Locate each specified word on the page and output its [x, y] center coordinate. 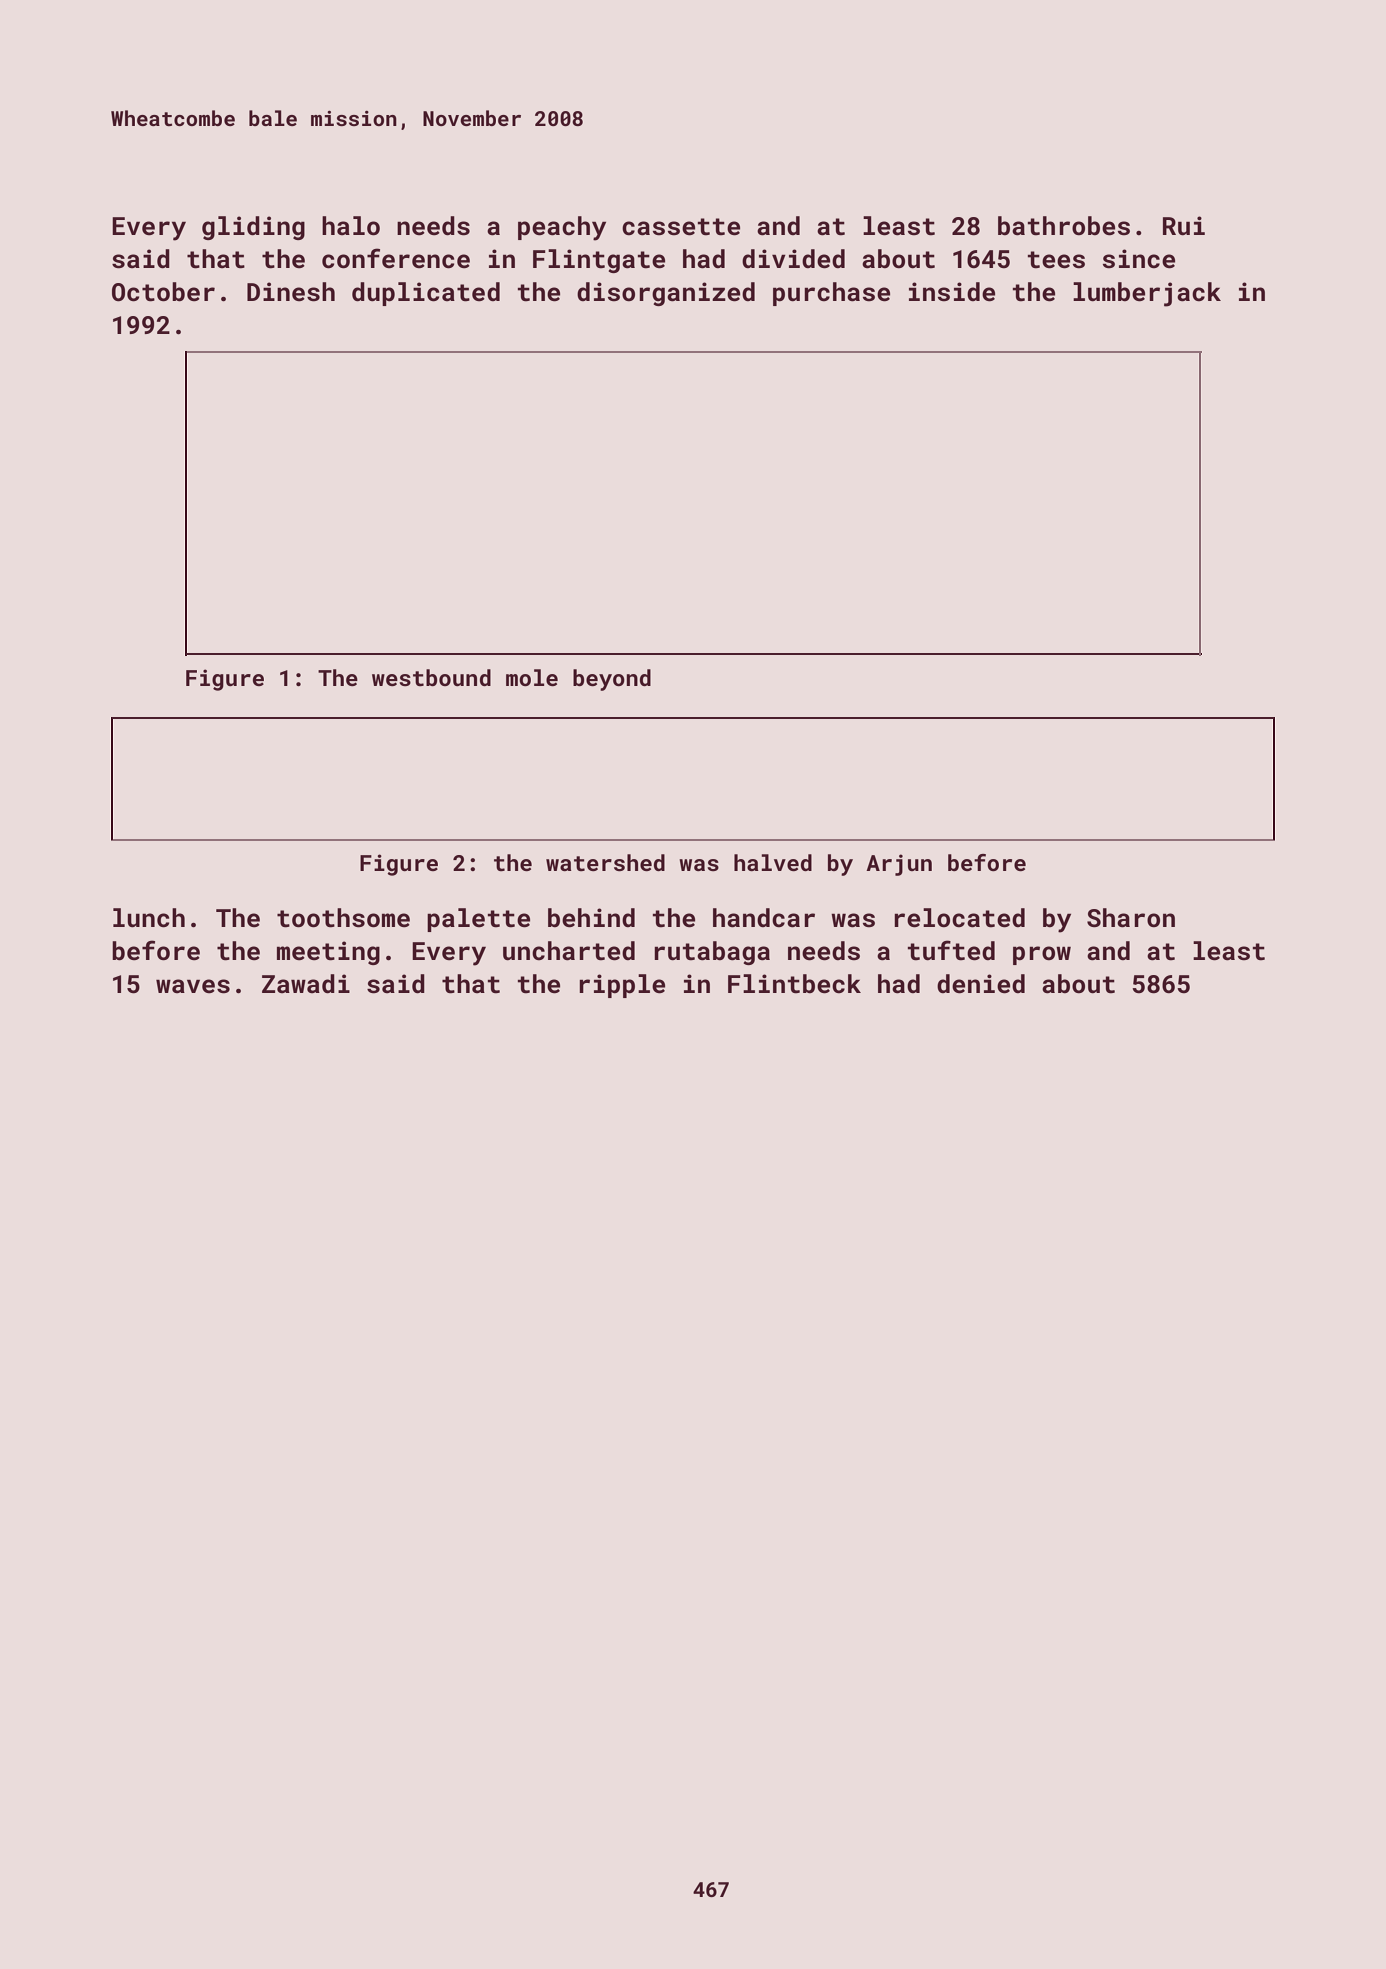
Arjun [899, 865]
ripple [622, 986]
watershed [605, 862]
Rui [1184, 225]
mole [532, 677]
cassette [681, 227]
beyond [612, 680]
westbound [431, 677]
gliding [253, 228]
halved [773, 862]
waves [193, 986]
